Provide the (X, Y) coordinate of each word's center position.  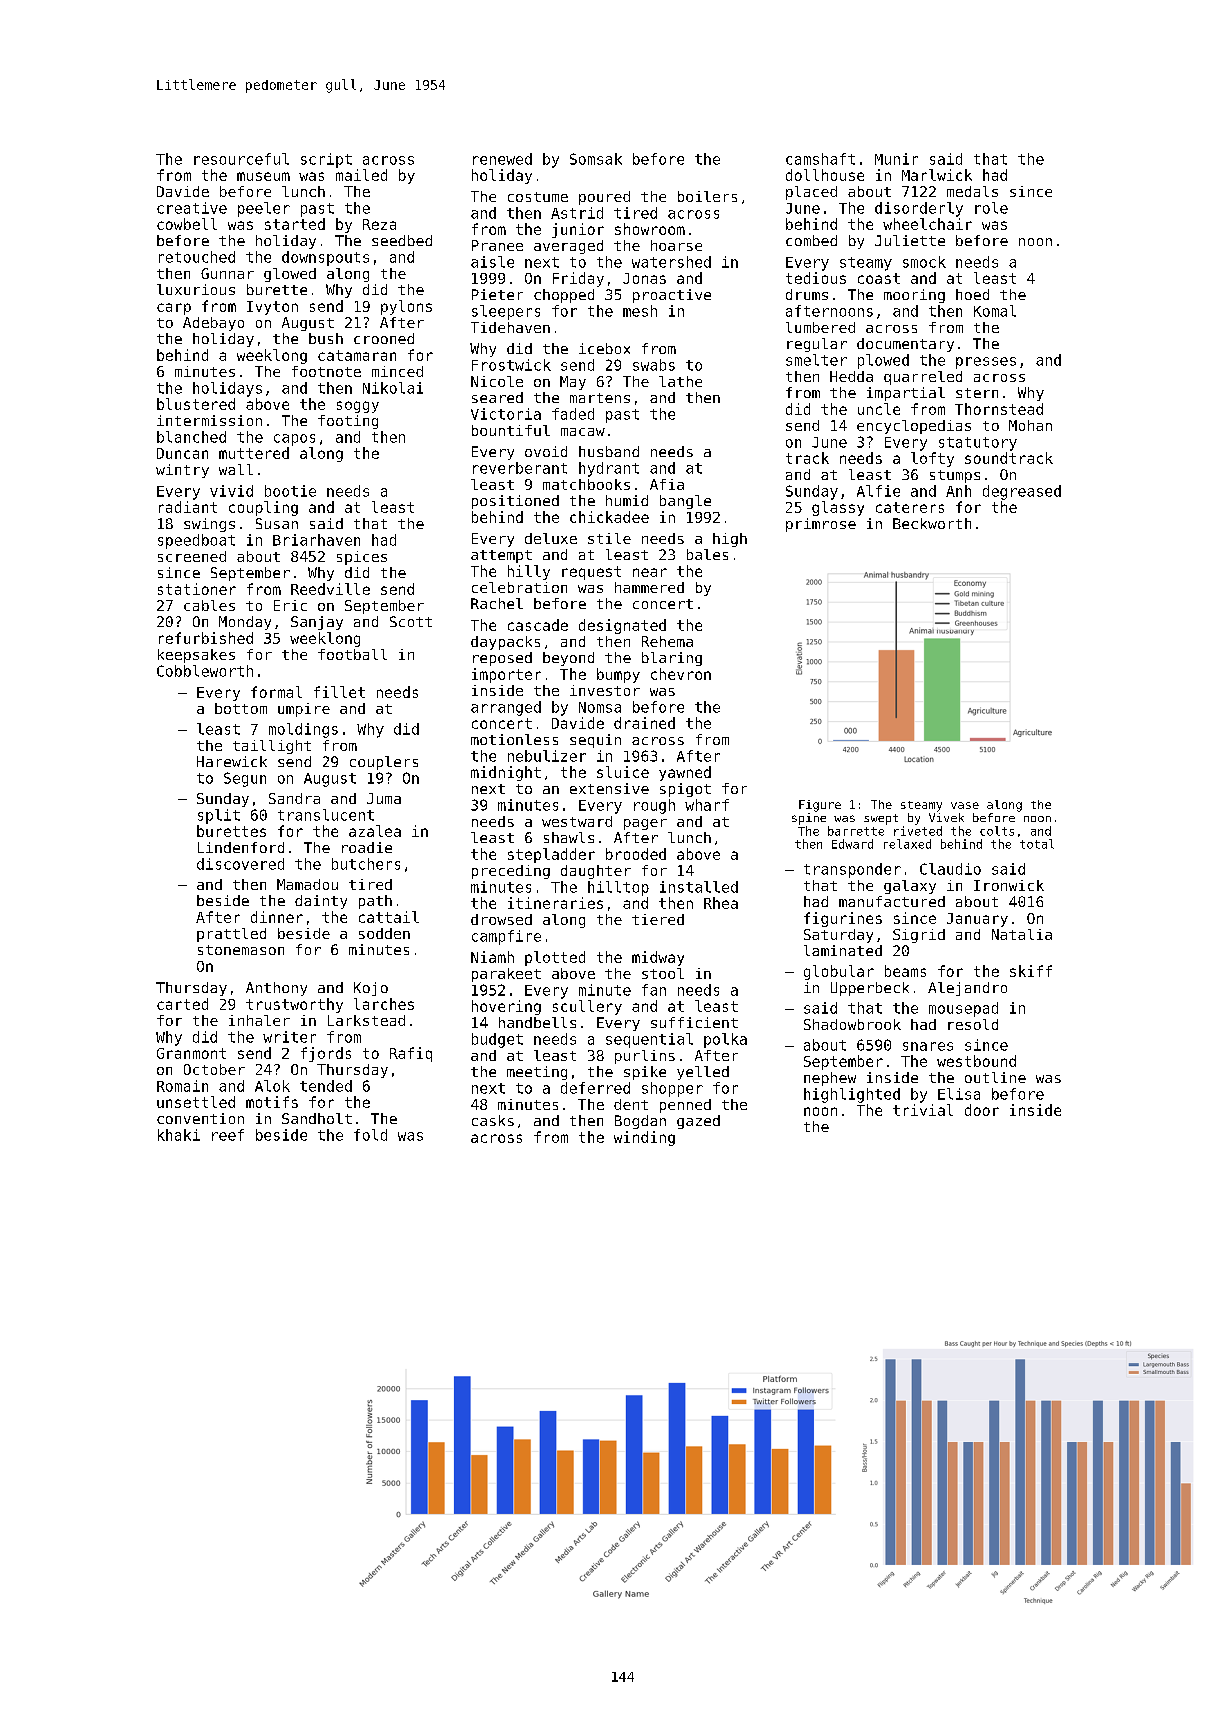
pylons (406, 307)
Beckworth (932, 523)
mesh (640, 311)
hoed (972, 294)
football (352, 654)
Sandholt (317, 1118)
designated (622, 626)
